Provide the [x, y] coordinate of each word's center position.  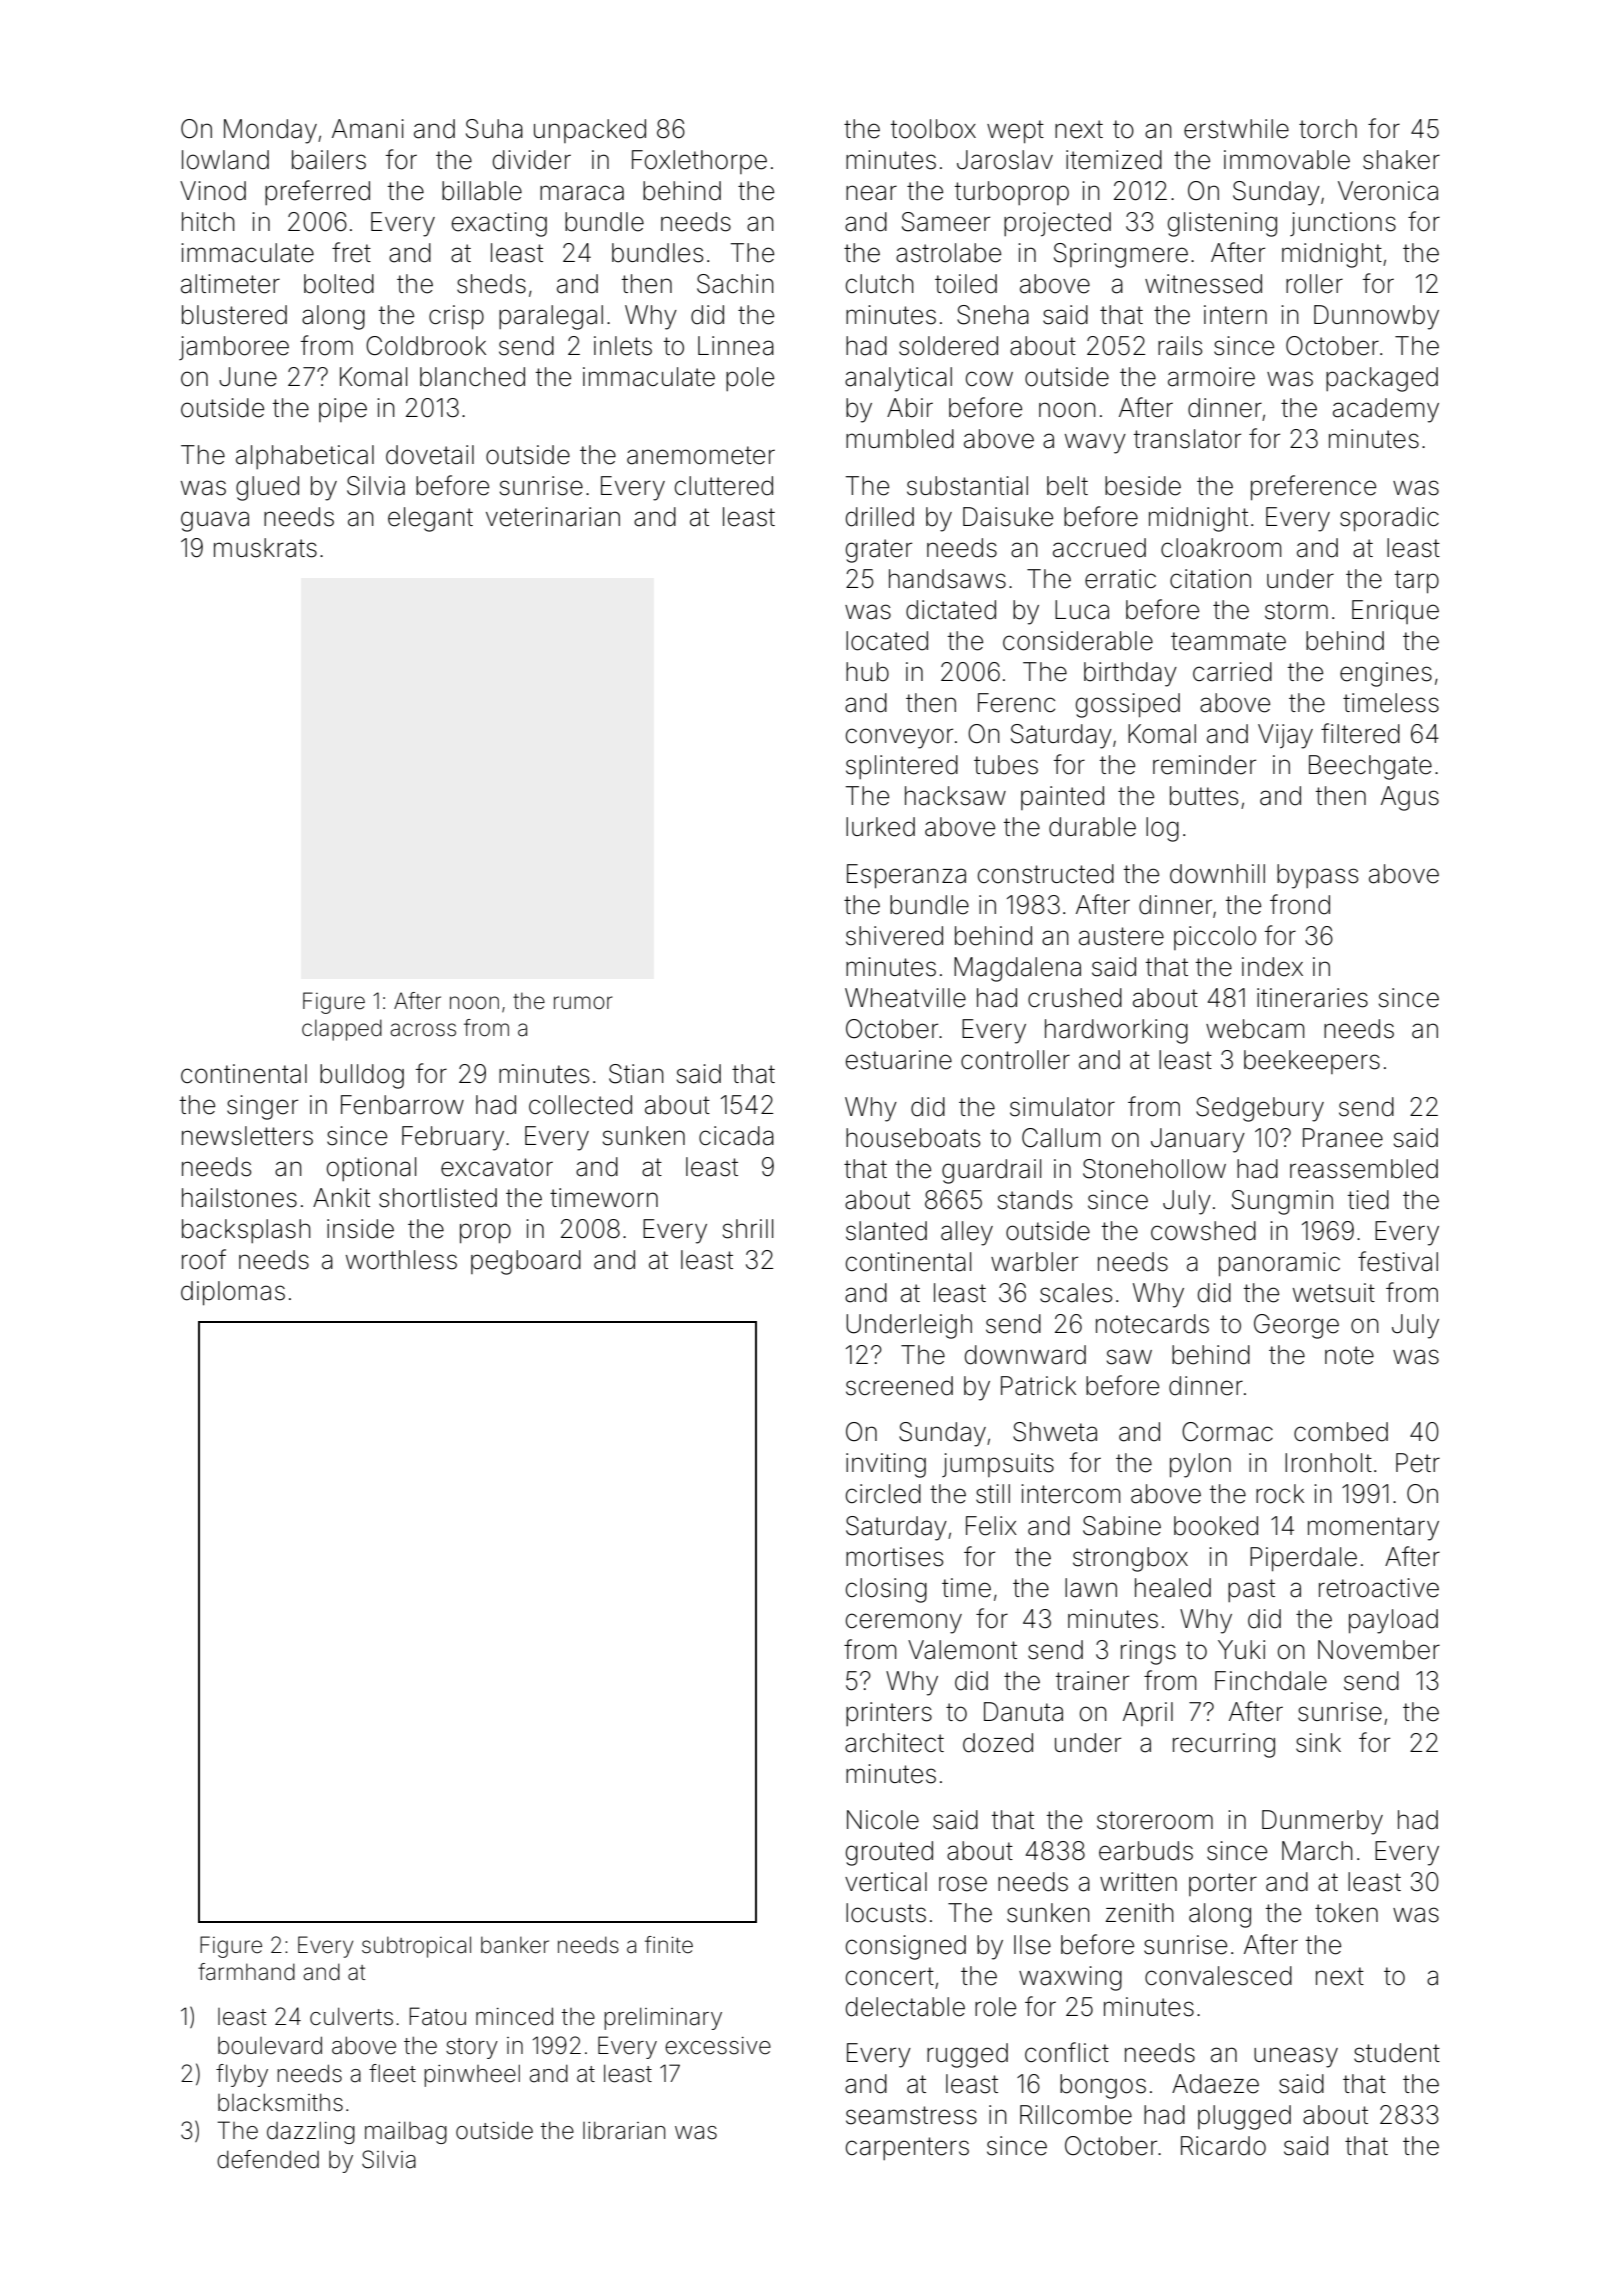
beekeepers [1312, 1062]
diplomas [233, 1293]
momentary [1373, 1529]
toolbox [933, 129]
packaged [1382, 379]
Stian [636, 1074]
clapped [342, 1030]
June [248, 377]
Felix [991, 1526]
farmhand [246, 1972]
